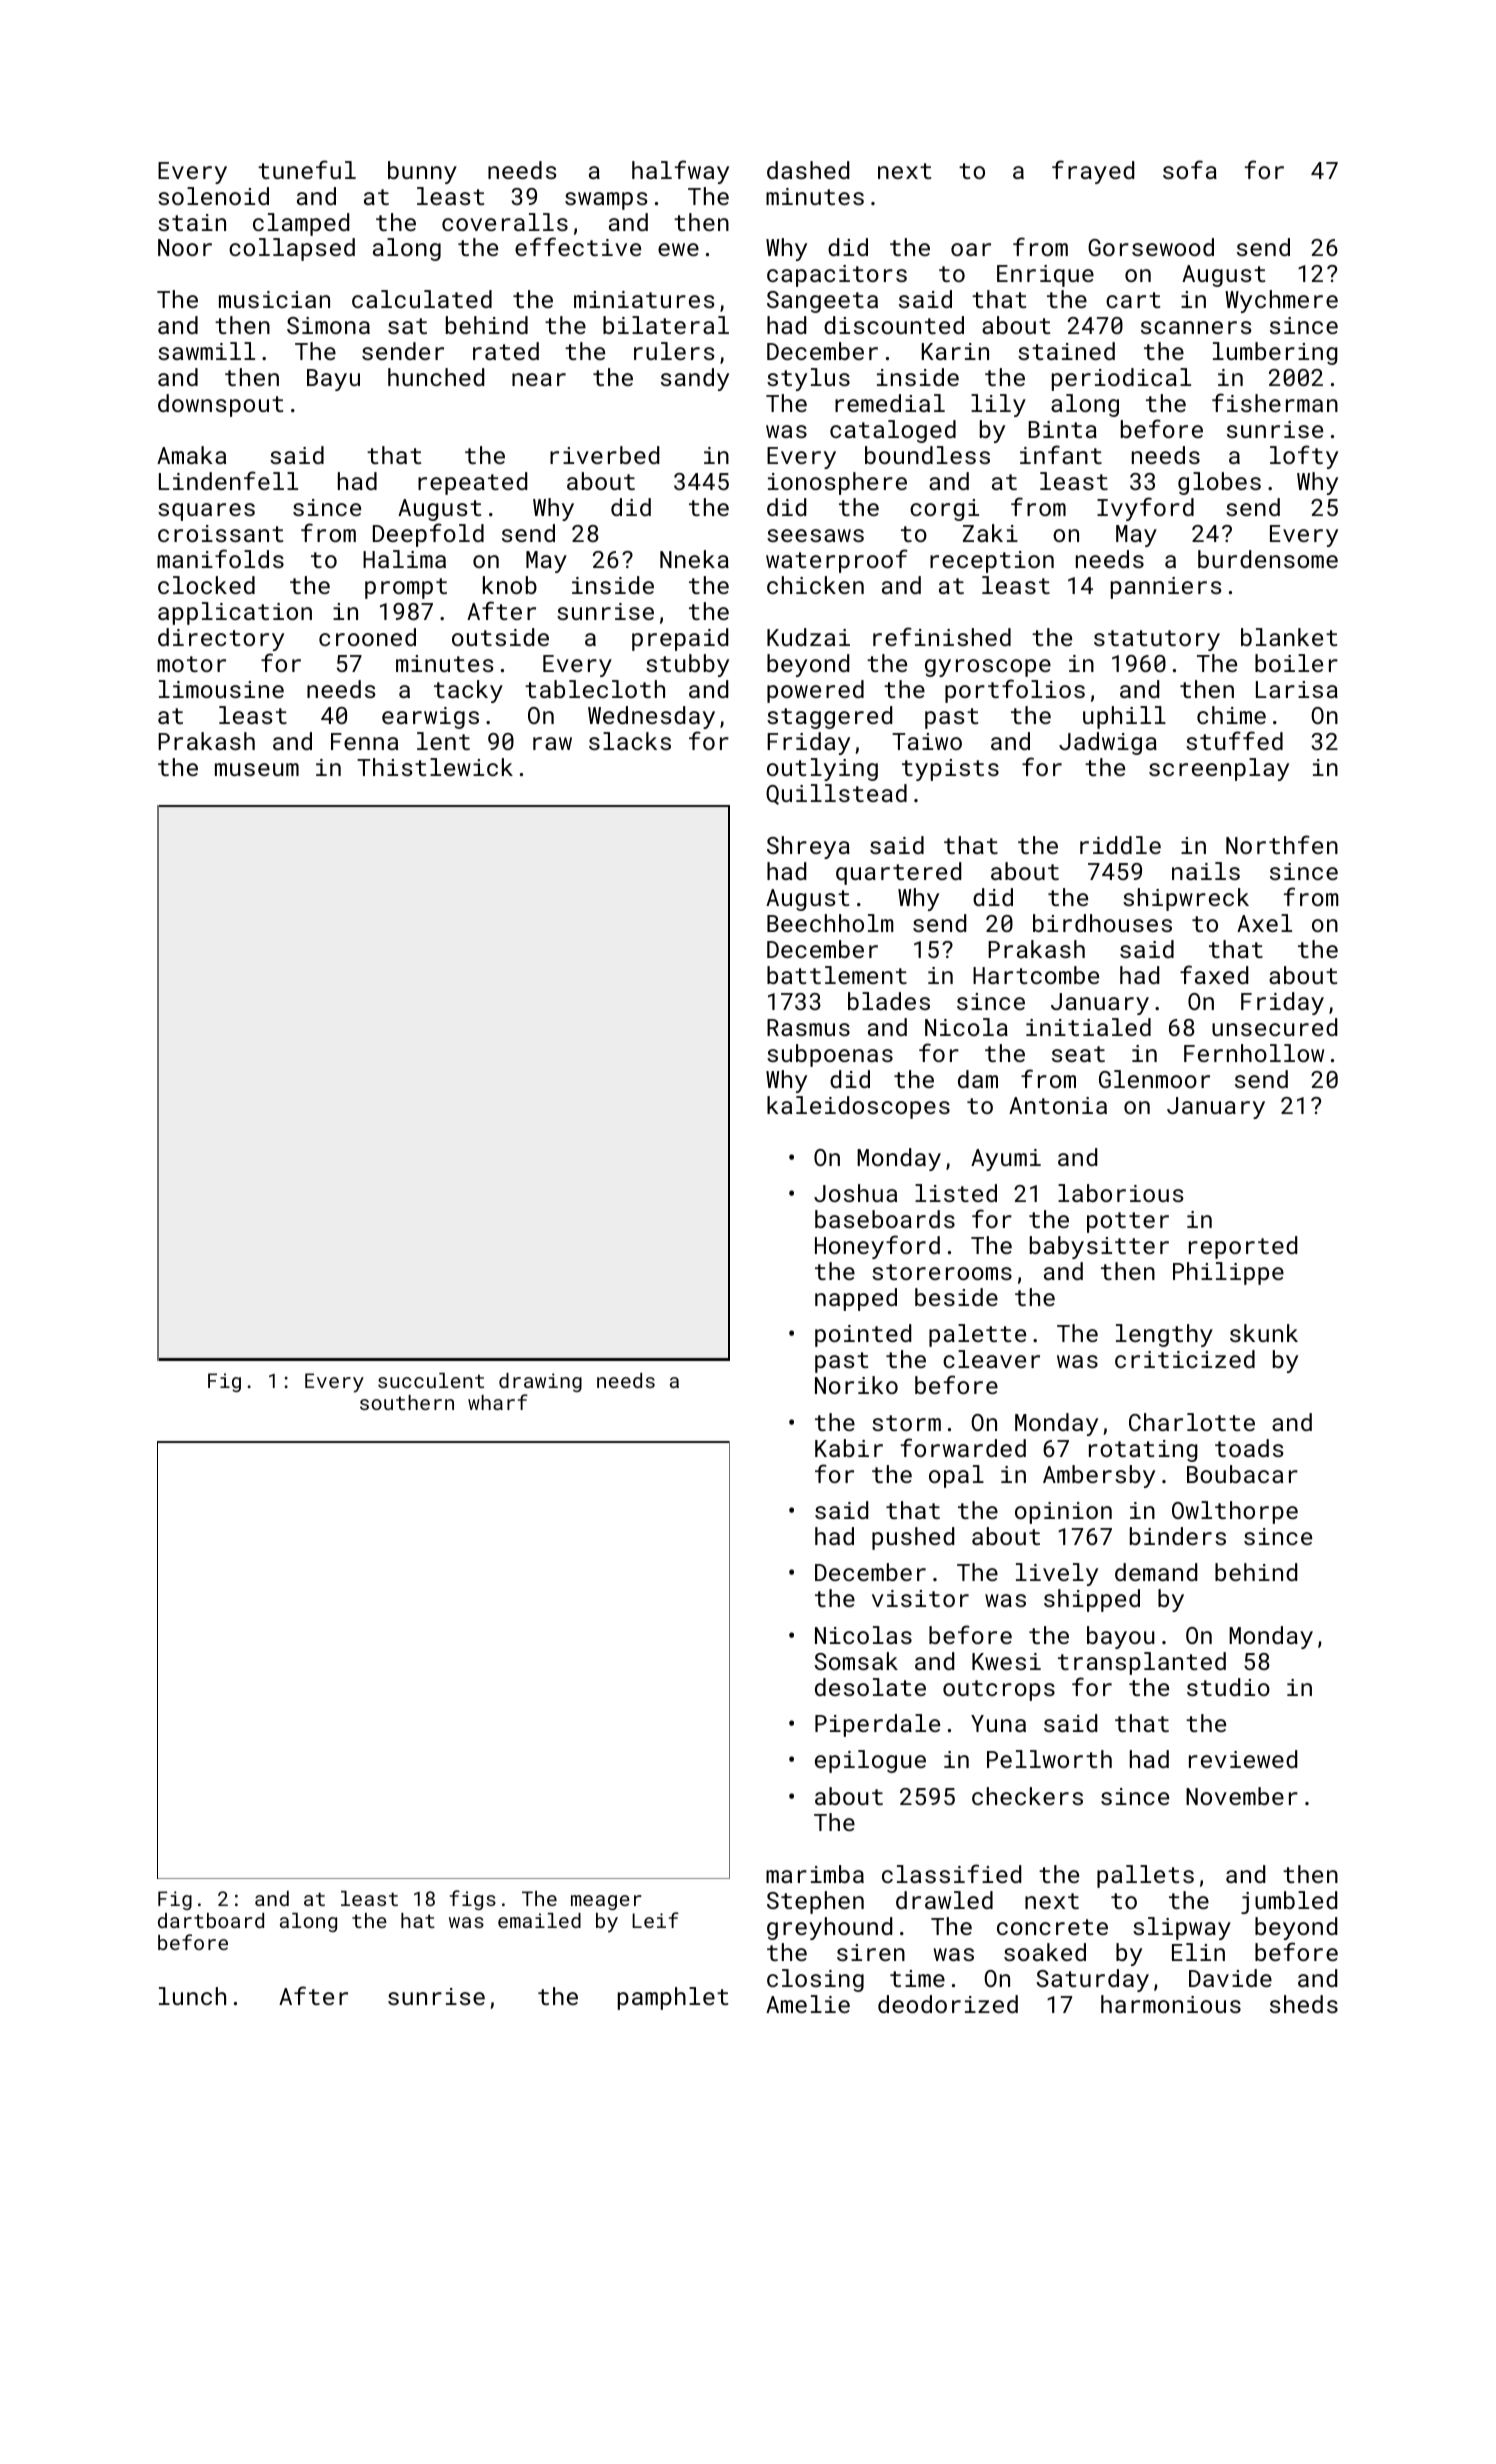 This document has height=2464, width=1496. I want to click on birdhouses, so click(1102, 923).
